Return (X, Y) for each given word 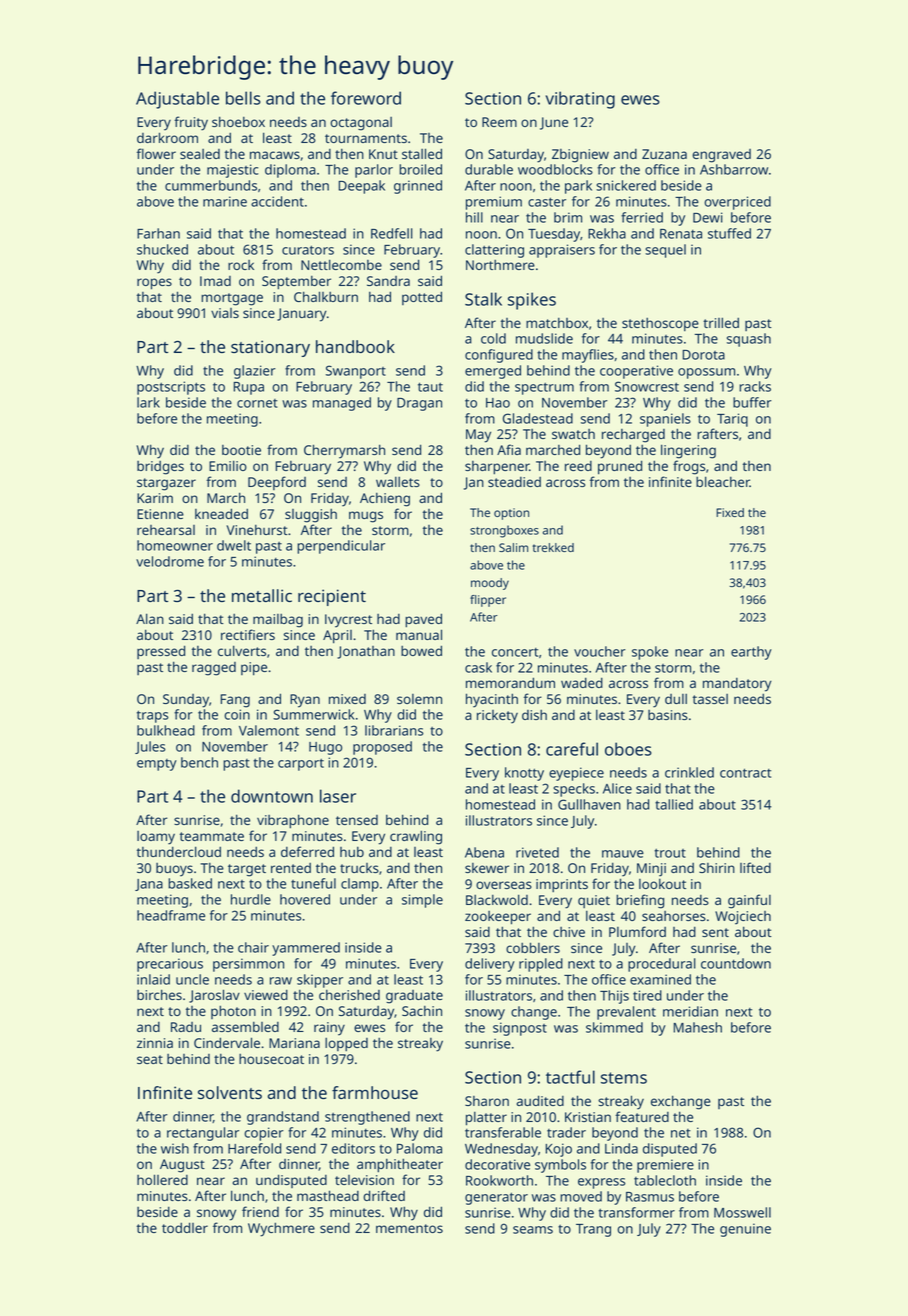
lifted (755, 867)
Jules (150, 747)
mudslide (544, 338)
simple (422, 901)
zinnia (155, 1043)
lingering (688, 451)
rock (241, 265)
